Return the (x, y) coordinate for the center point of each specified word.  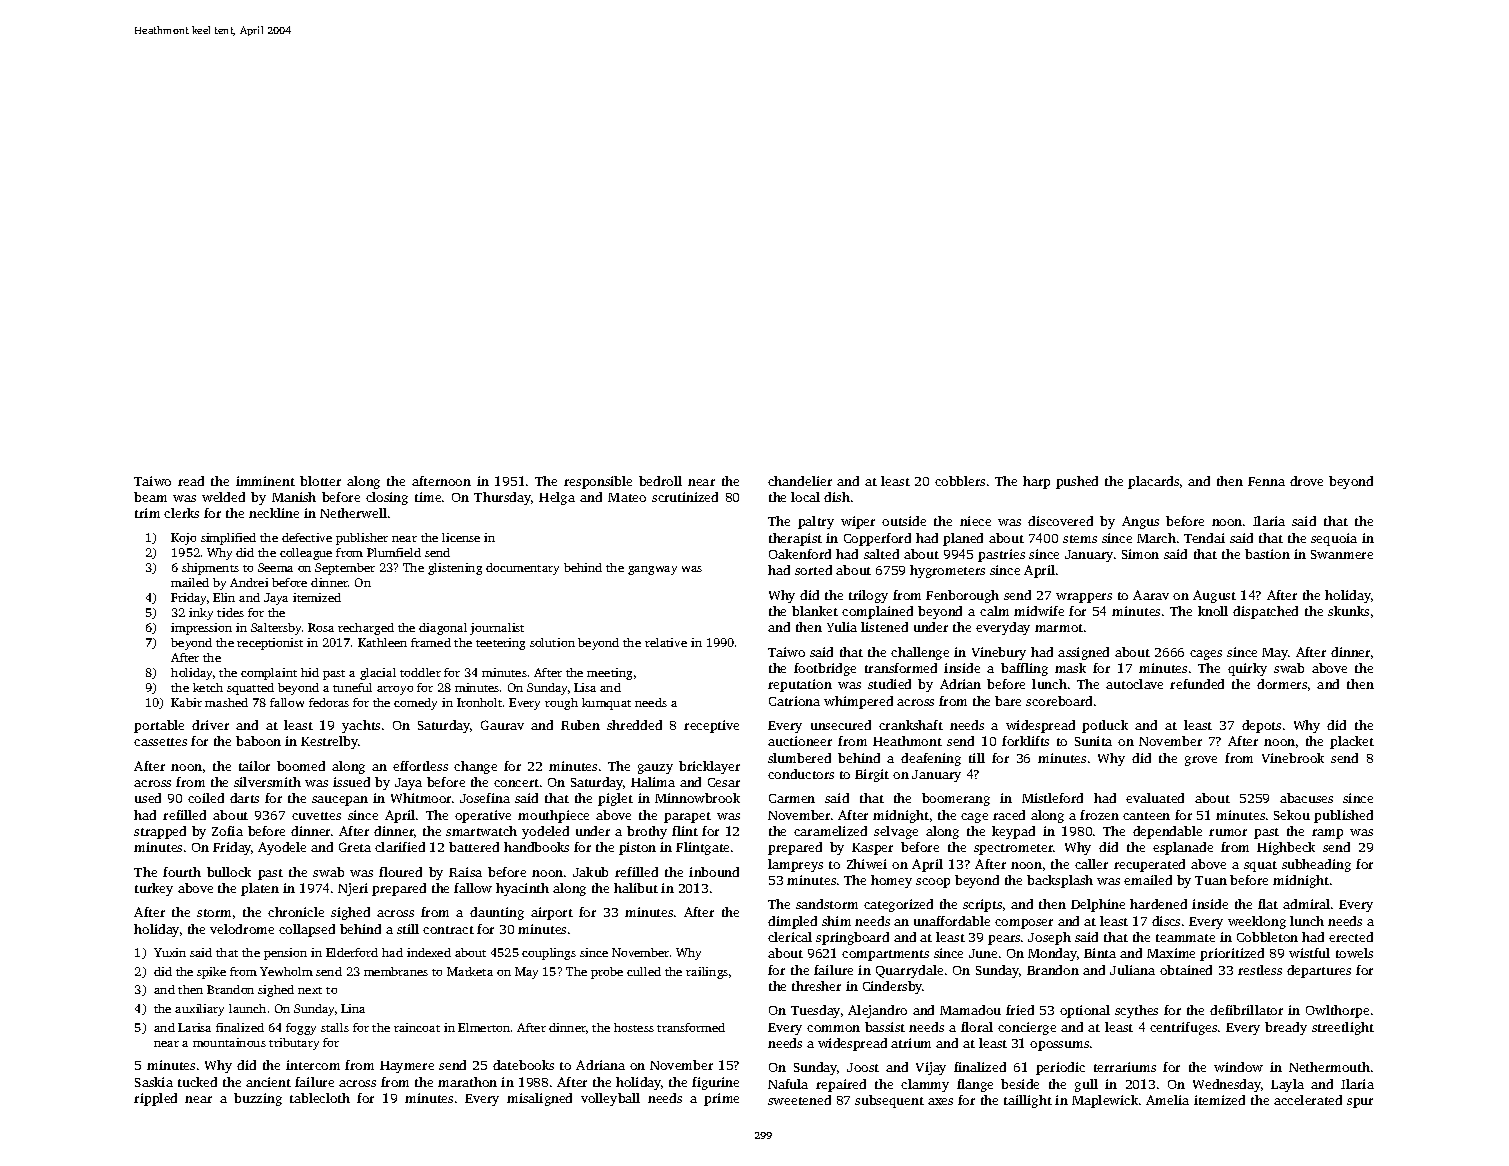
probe (607, 973)
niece (975, 521)
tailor (254, 766)
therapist (795, 539)
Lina (353, 1008)
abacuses (1306, 798)
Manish (294, 497)
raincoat (417, 1027)
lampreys (795, 865)
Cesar (724, 782)
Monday (1052, 954)
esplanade (1183, 848)
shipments (210, 569)
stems (1080, 539)
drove (1306, 481)
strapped (160, 832)
